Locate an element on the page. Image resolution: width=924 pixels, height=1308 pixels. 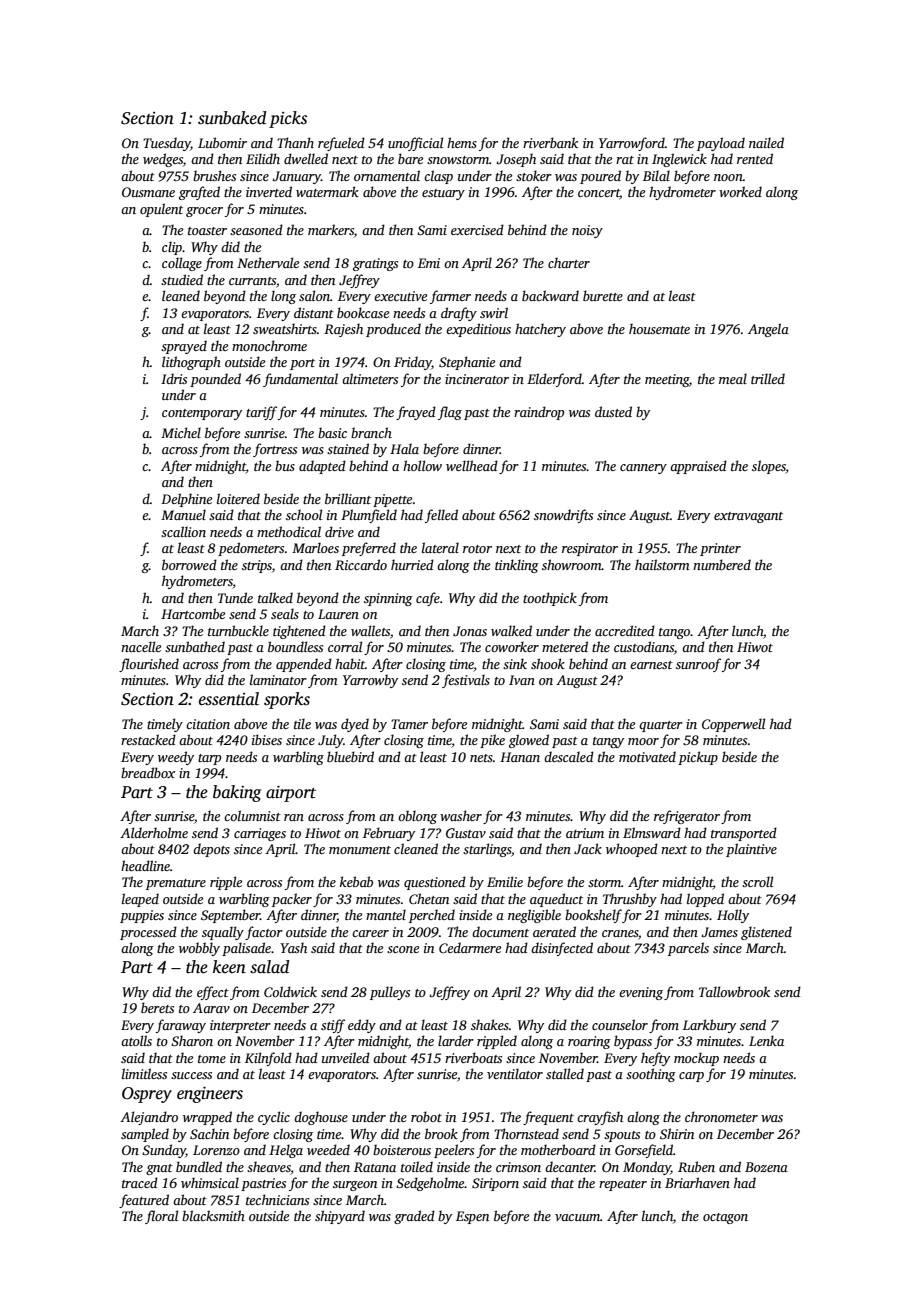
scallion is located at coordinates (183, 531).
